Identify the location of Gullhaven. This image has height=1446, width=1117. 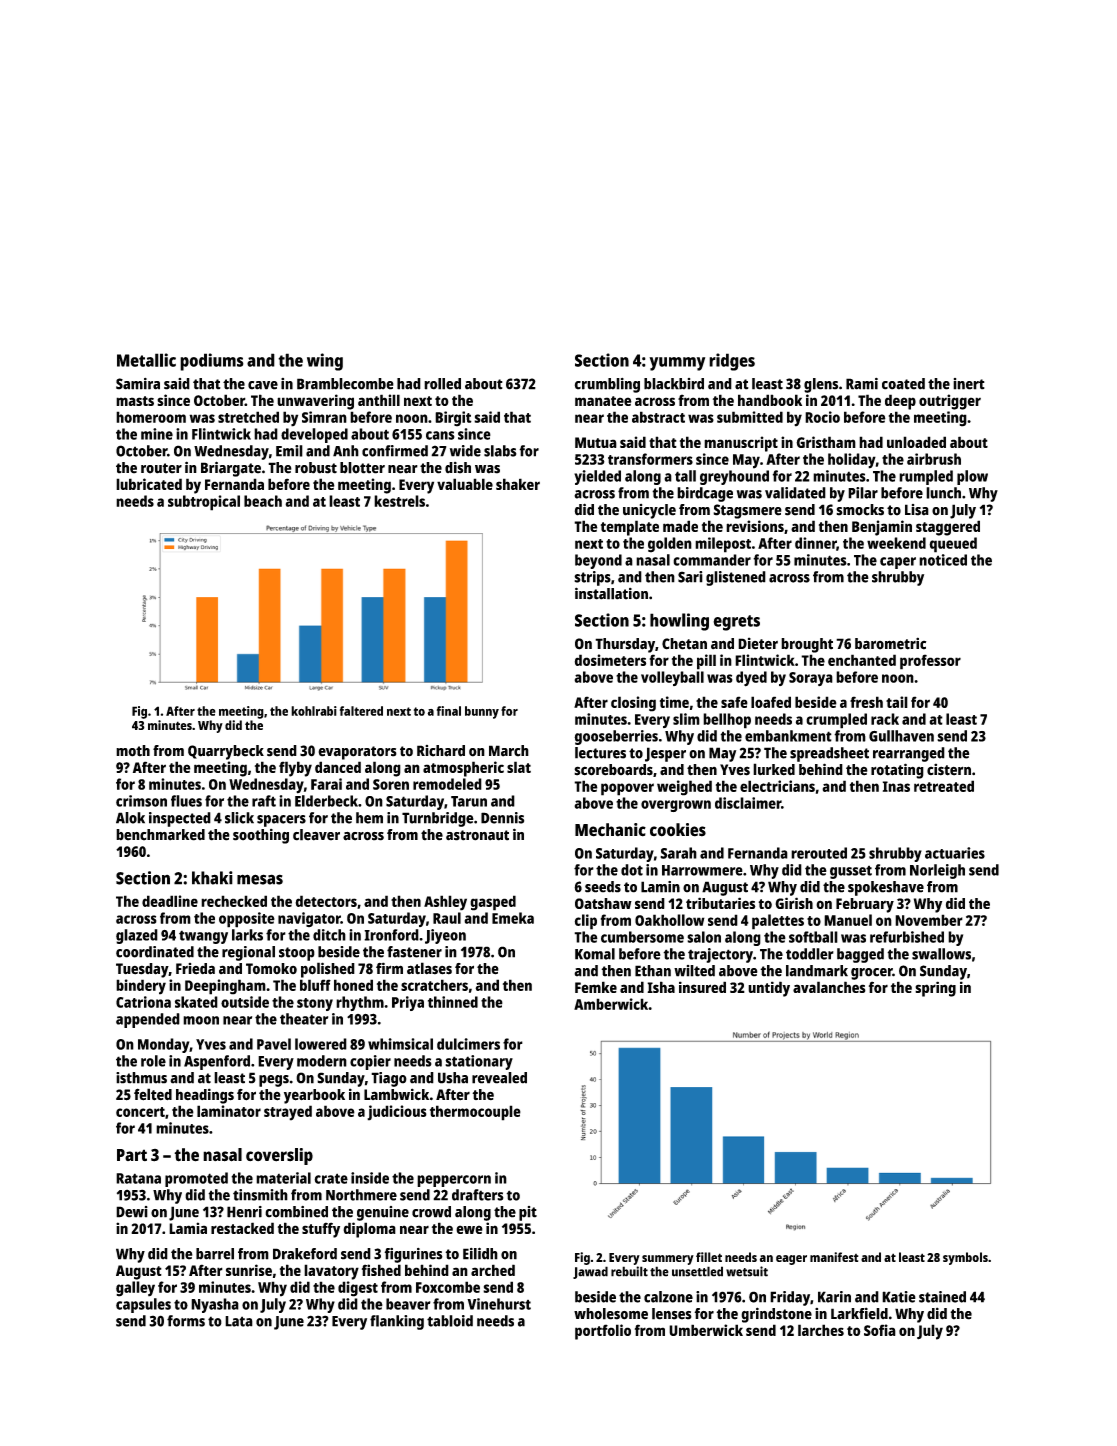
(901, 736).
